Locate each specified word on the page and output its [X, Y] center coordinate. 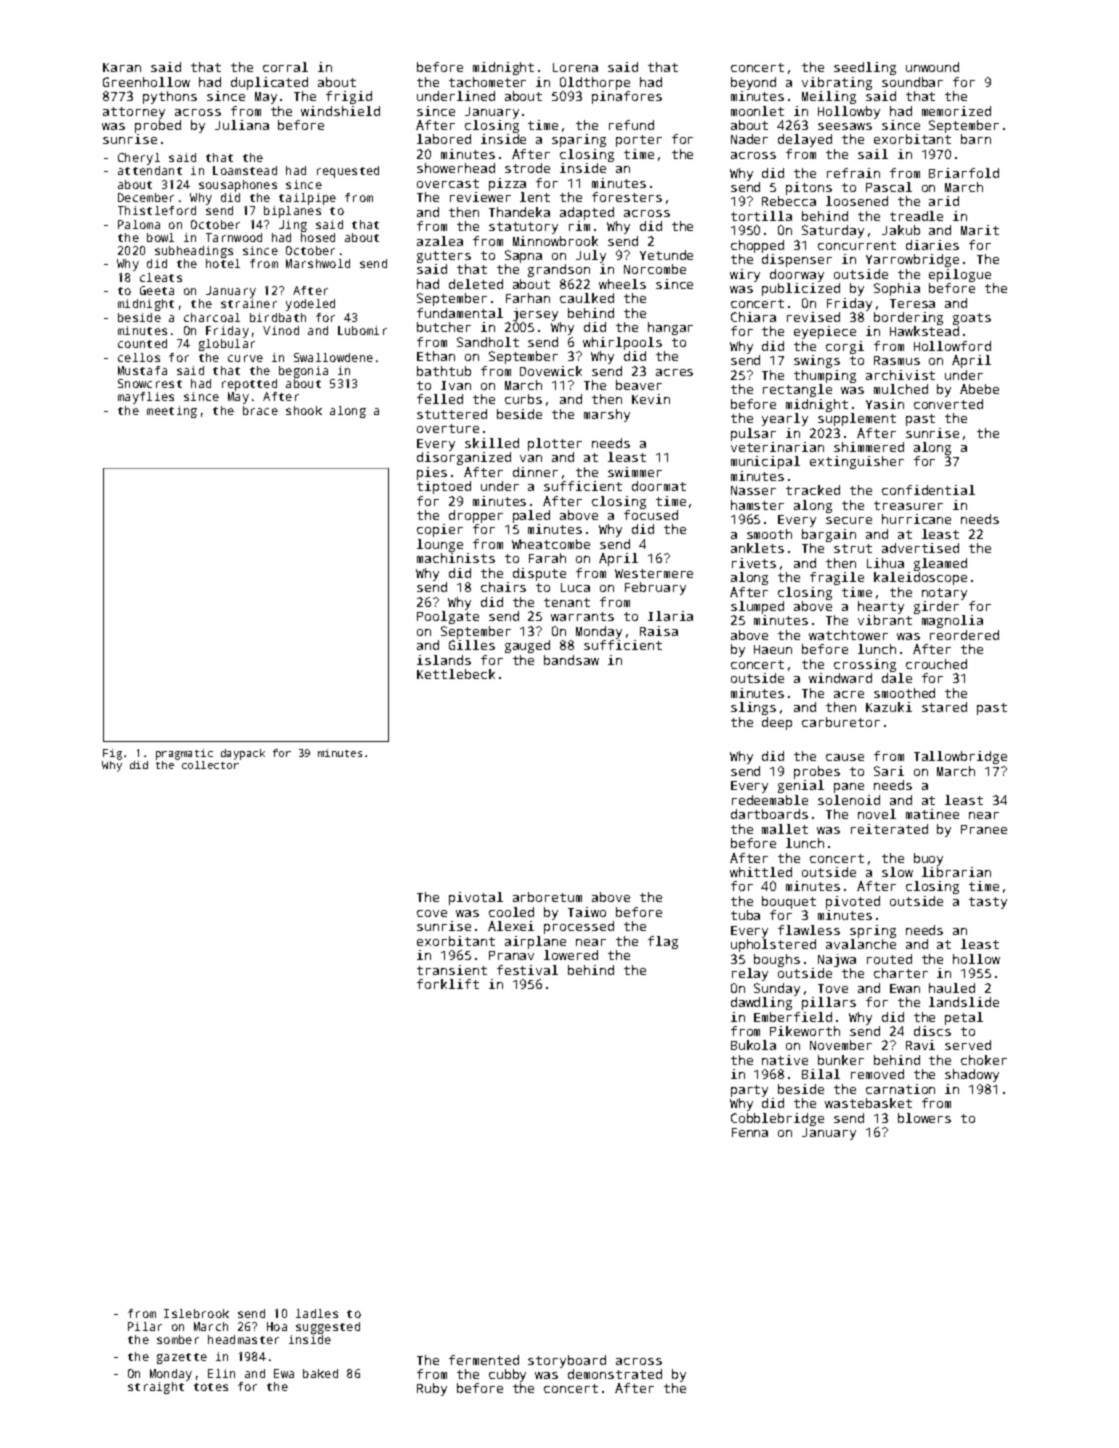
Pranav [511, 955]
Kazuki [889, 707]
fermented [484, 1360]
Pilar [145, 1326]
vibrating [837, 83]
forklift [448, 984]
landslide [964, 1002]
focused [651, 515]
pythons [170, 97]
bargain [829, 535]
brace [260, 410]
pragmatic [184, 754]
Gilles [472, 645]
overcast [448, 183]
